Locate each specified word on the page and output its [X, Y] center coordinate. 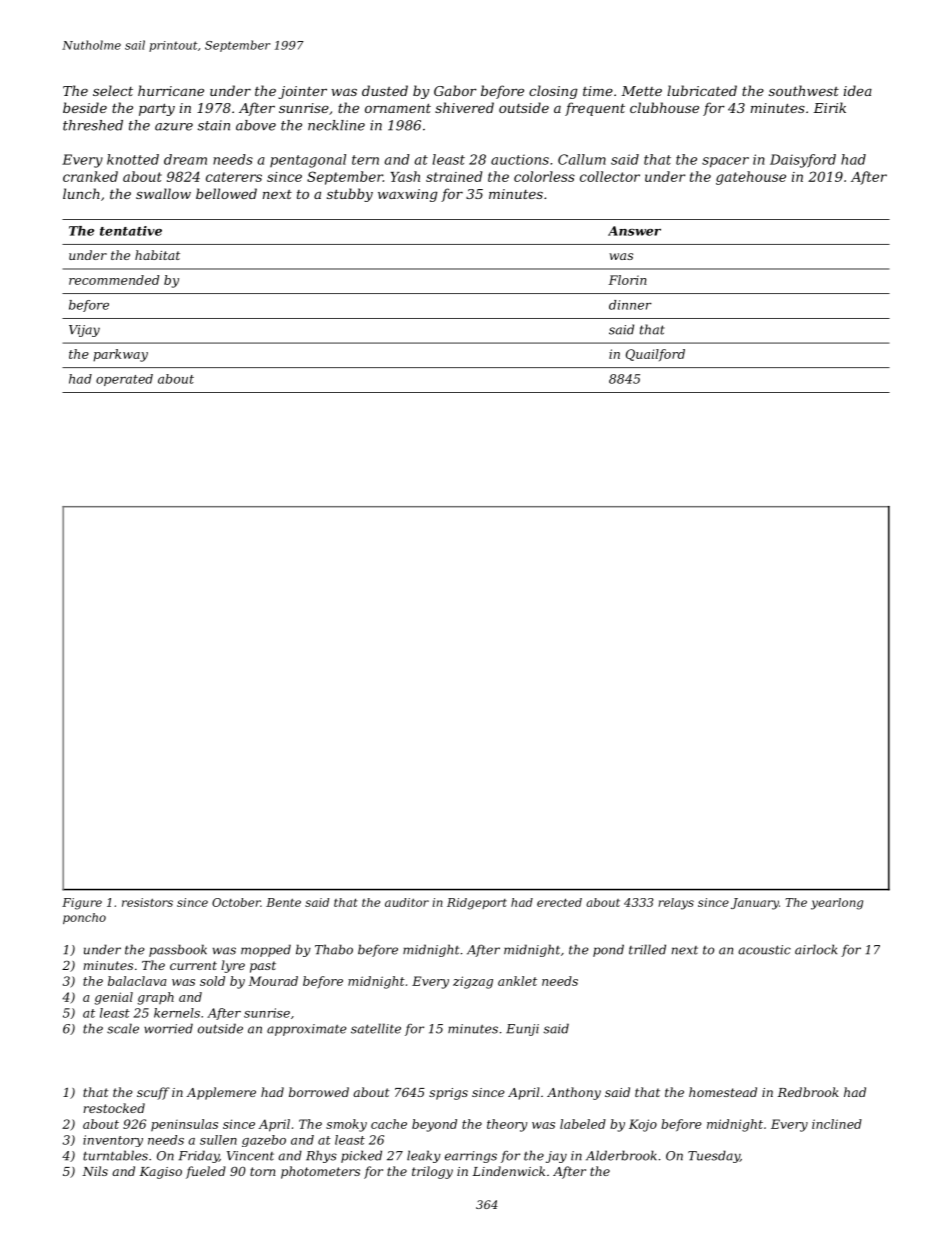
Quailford [655, 355]
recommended [114, 280]
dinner [630, 305]
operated [124, 380]
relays [676, 904]
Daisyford [803, 161]
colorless [544, 176]
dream [185, 159]
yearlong [837, 904]
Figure [82, 904]
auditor [407, 902]
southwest [804, 90]
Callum [582, 159]
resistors [147, 902]
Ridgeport [477, 904]
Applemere [221, 1093]
